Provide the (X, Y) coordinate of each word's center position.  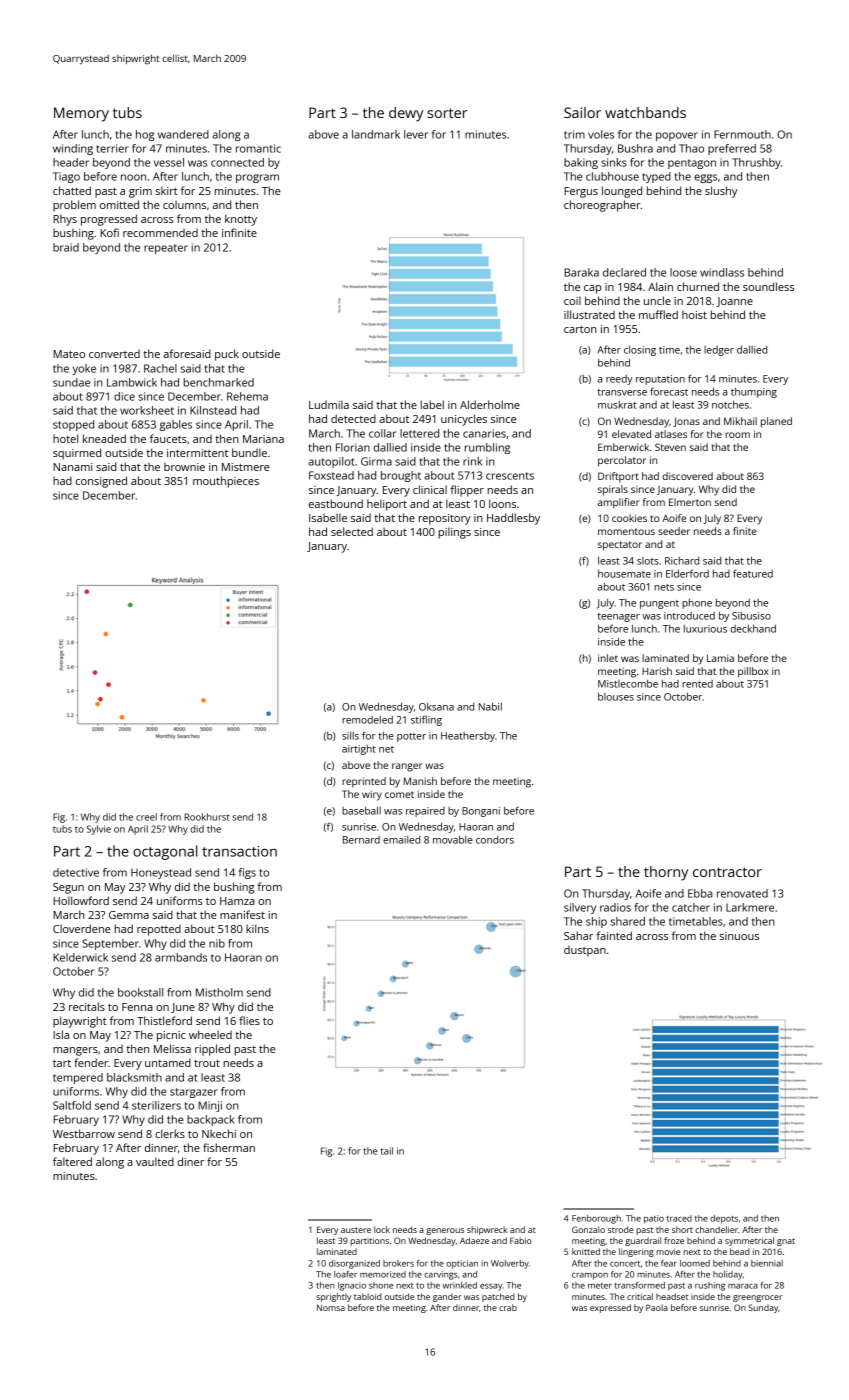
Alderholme (490, 404)
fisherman (229, 1147)
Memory (81, 114)
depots (724, 1219)
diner (191, 1161)
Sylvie (99, 830)
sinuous (739, 936)
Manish (420, 781)
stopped (73, 425)
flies (249, 1020)
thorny (666, 873)
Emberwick (623, 447)
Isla (61, 1034)
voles (601, 134)
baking (581, 163)
